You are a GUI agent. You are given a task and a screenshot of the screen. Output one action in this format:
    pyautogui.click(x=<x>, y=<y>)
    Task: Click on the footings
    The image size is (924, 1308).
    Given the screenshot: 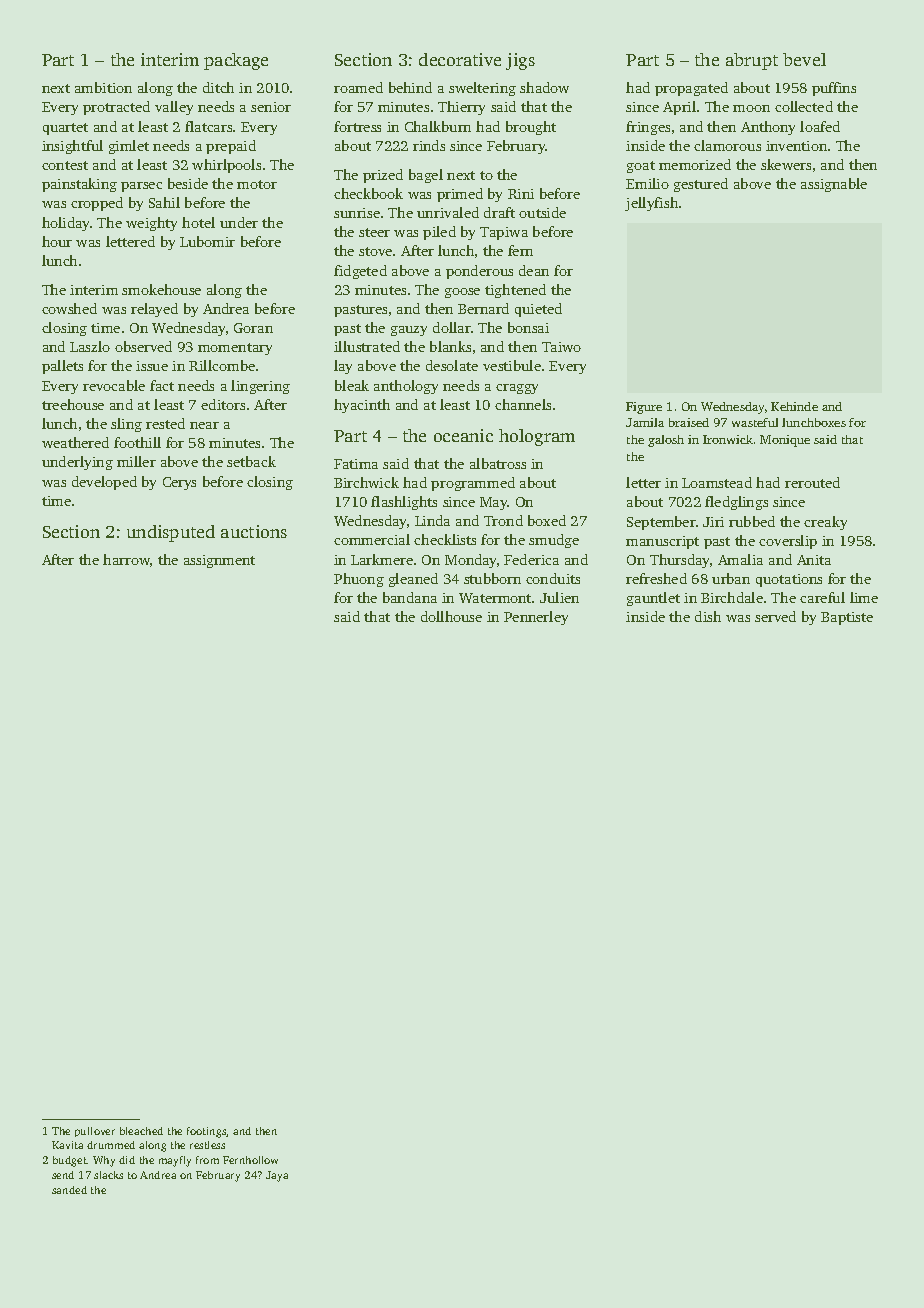 What is the action you would take?
    pyautogui.click(x=207, y=1132)
